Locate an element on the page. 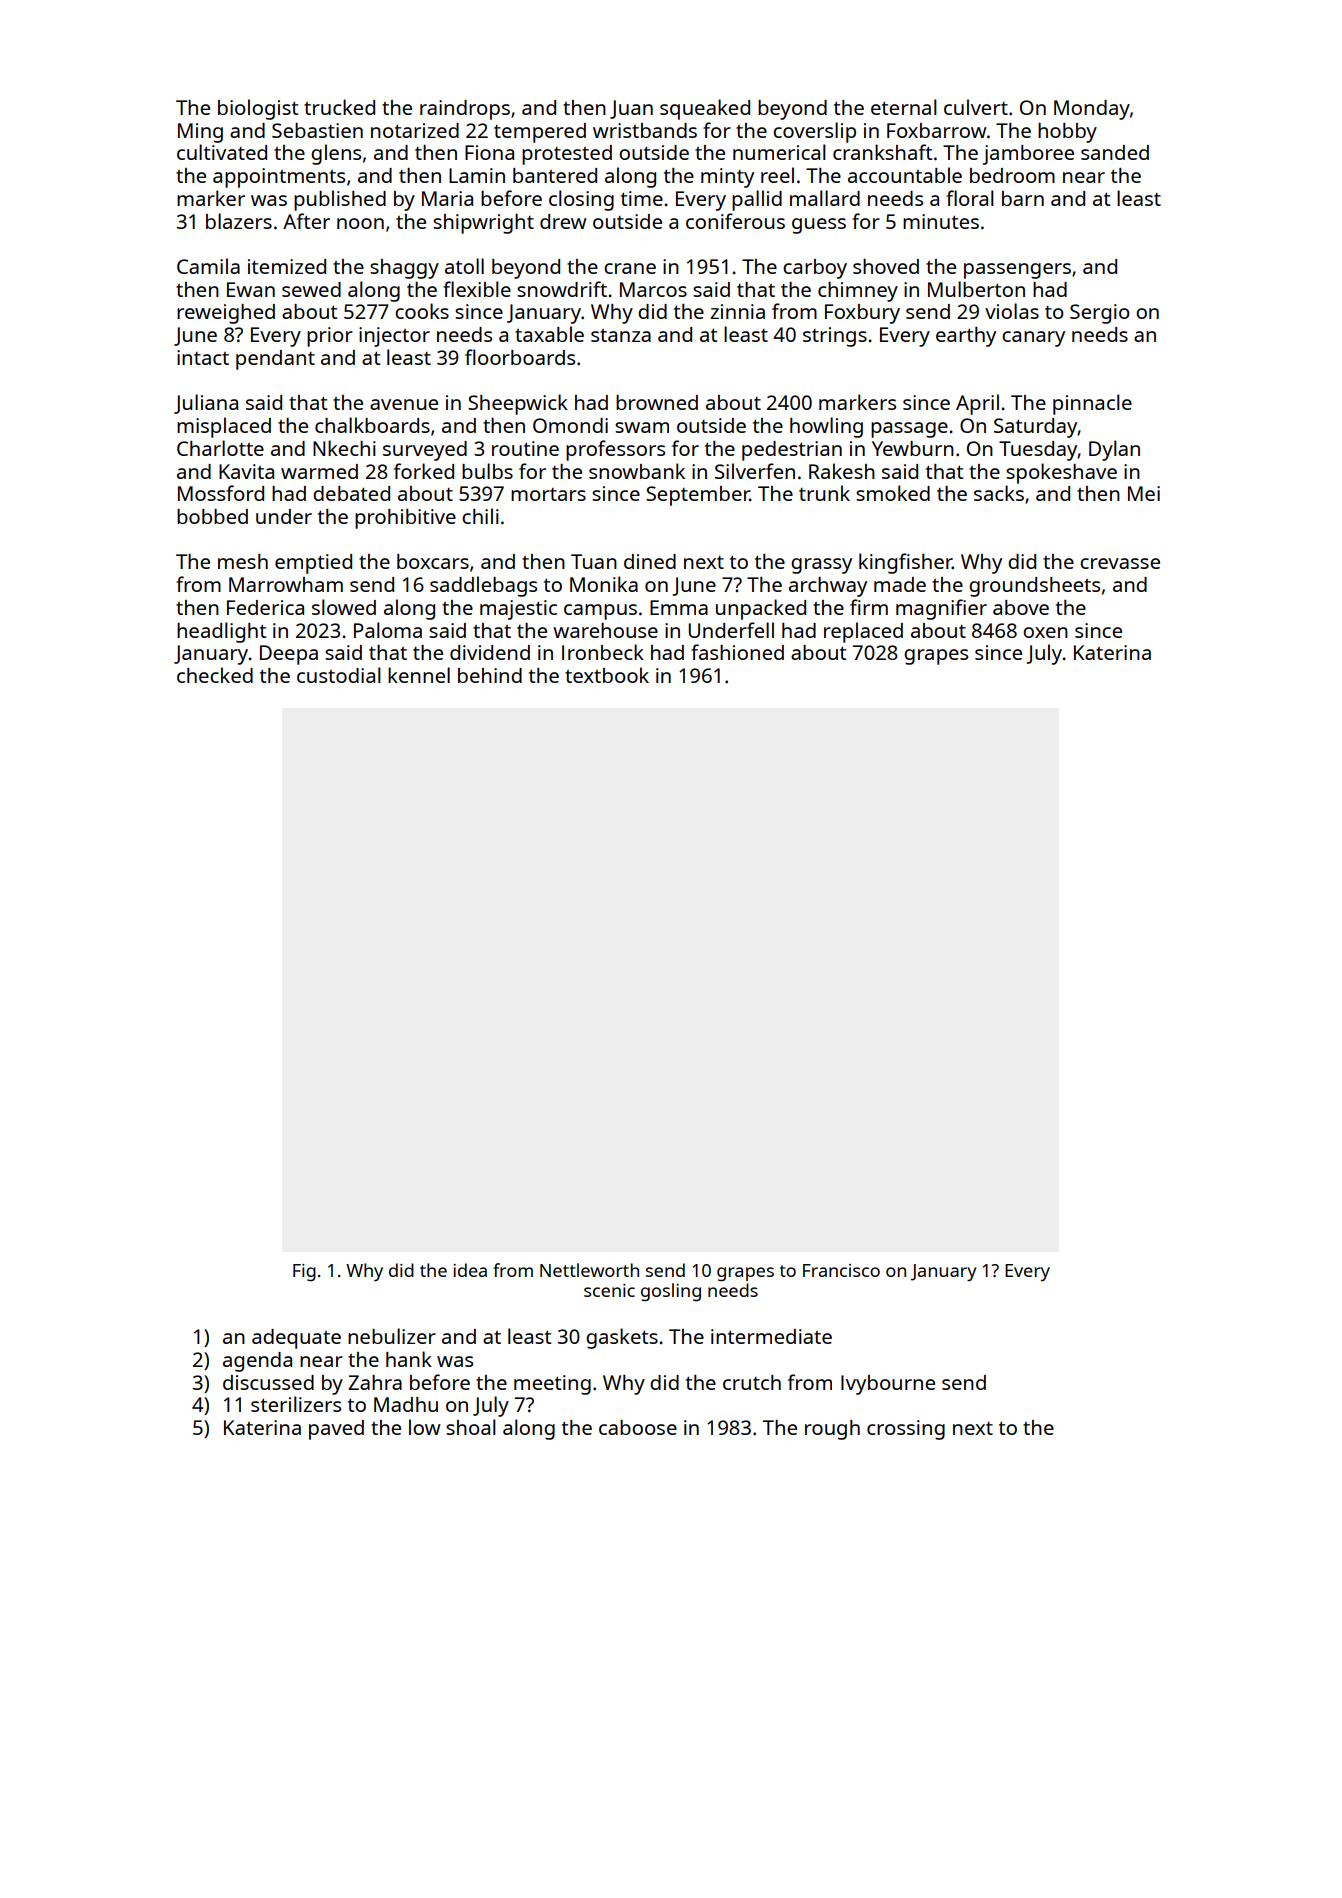 This image has width=1342, height=1898. magnifier is located at coordinates (941, 609).
